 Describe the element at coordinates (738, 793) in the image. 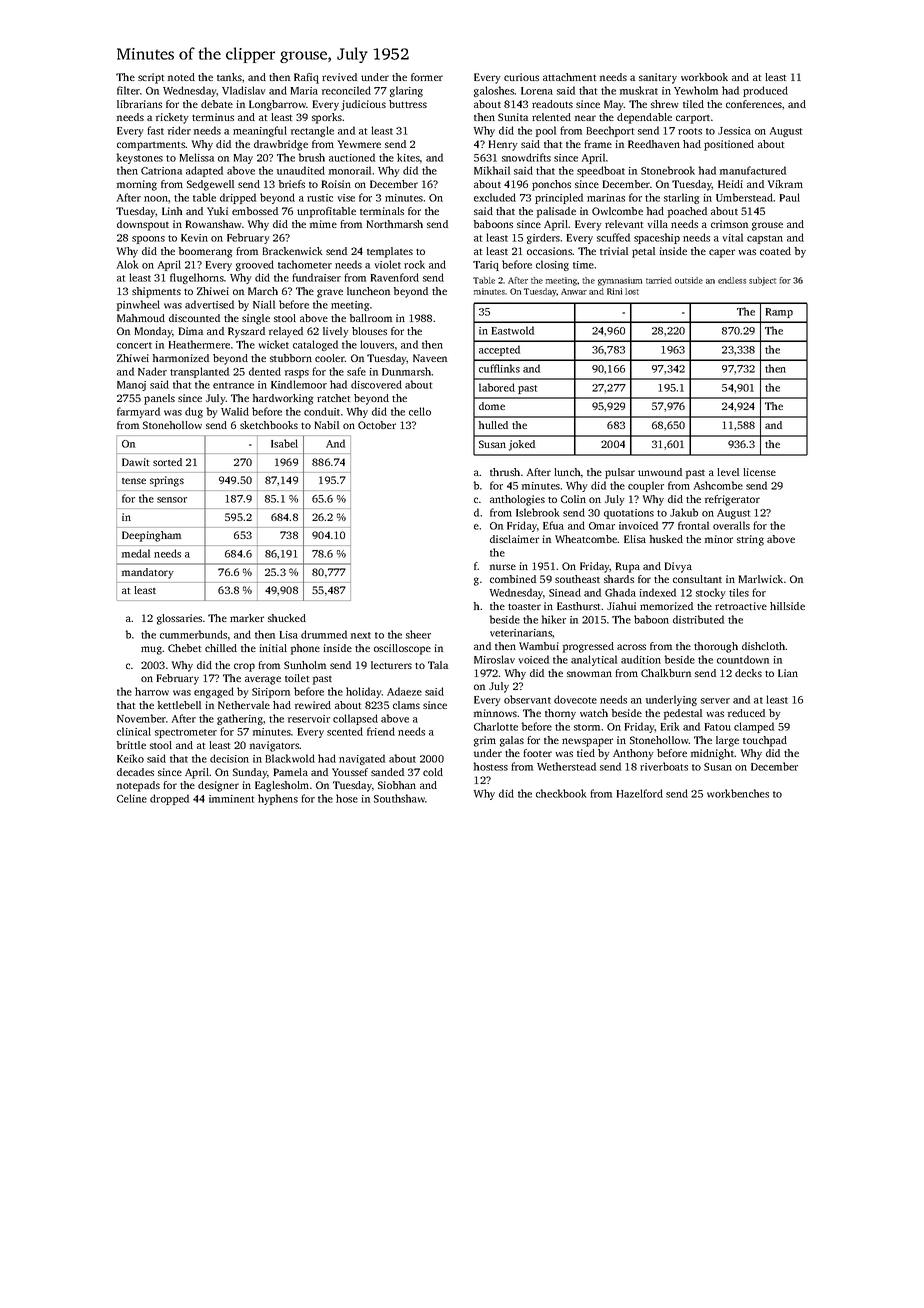

I see `workbenches` at that location.
